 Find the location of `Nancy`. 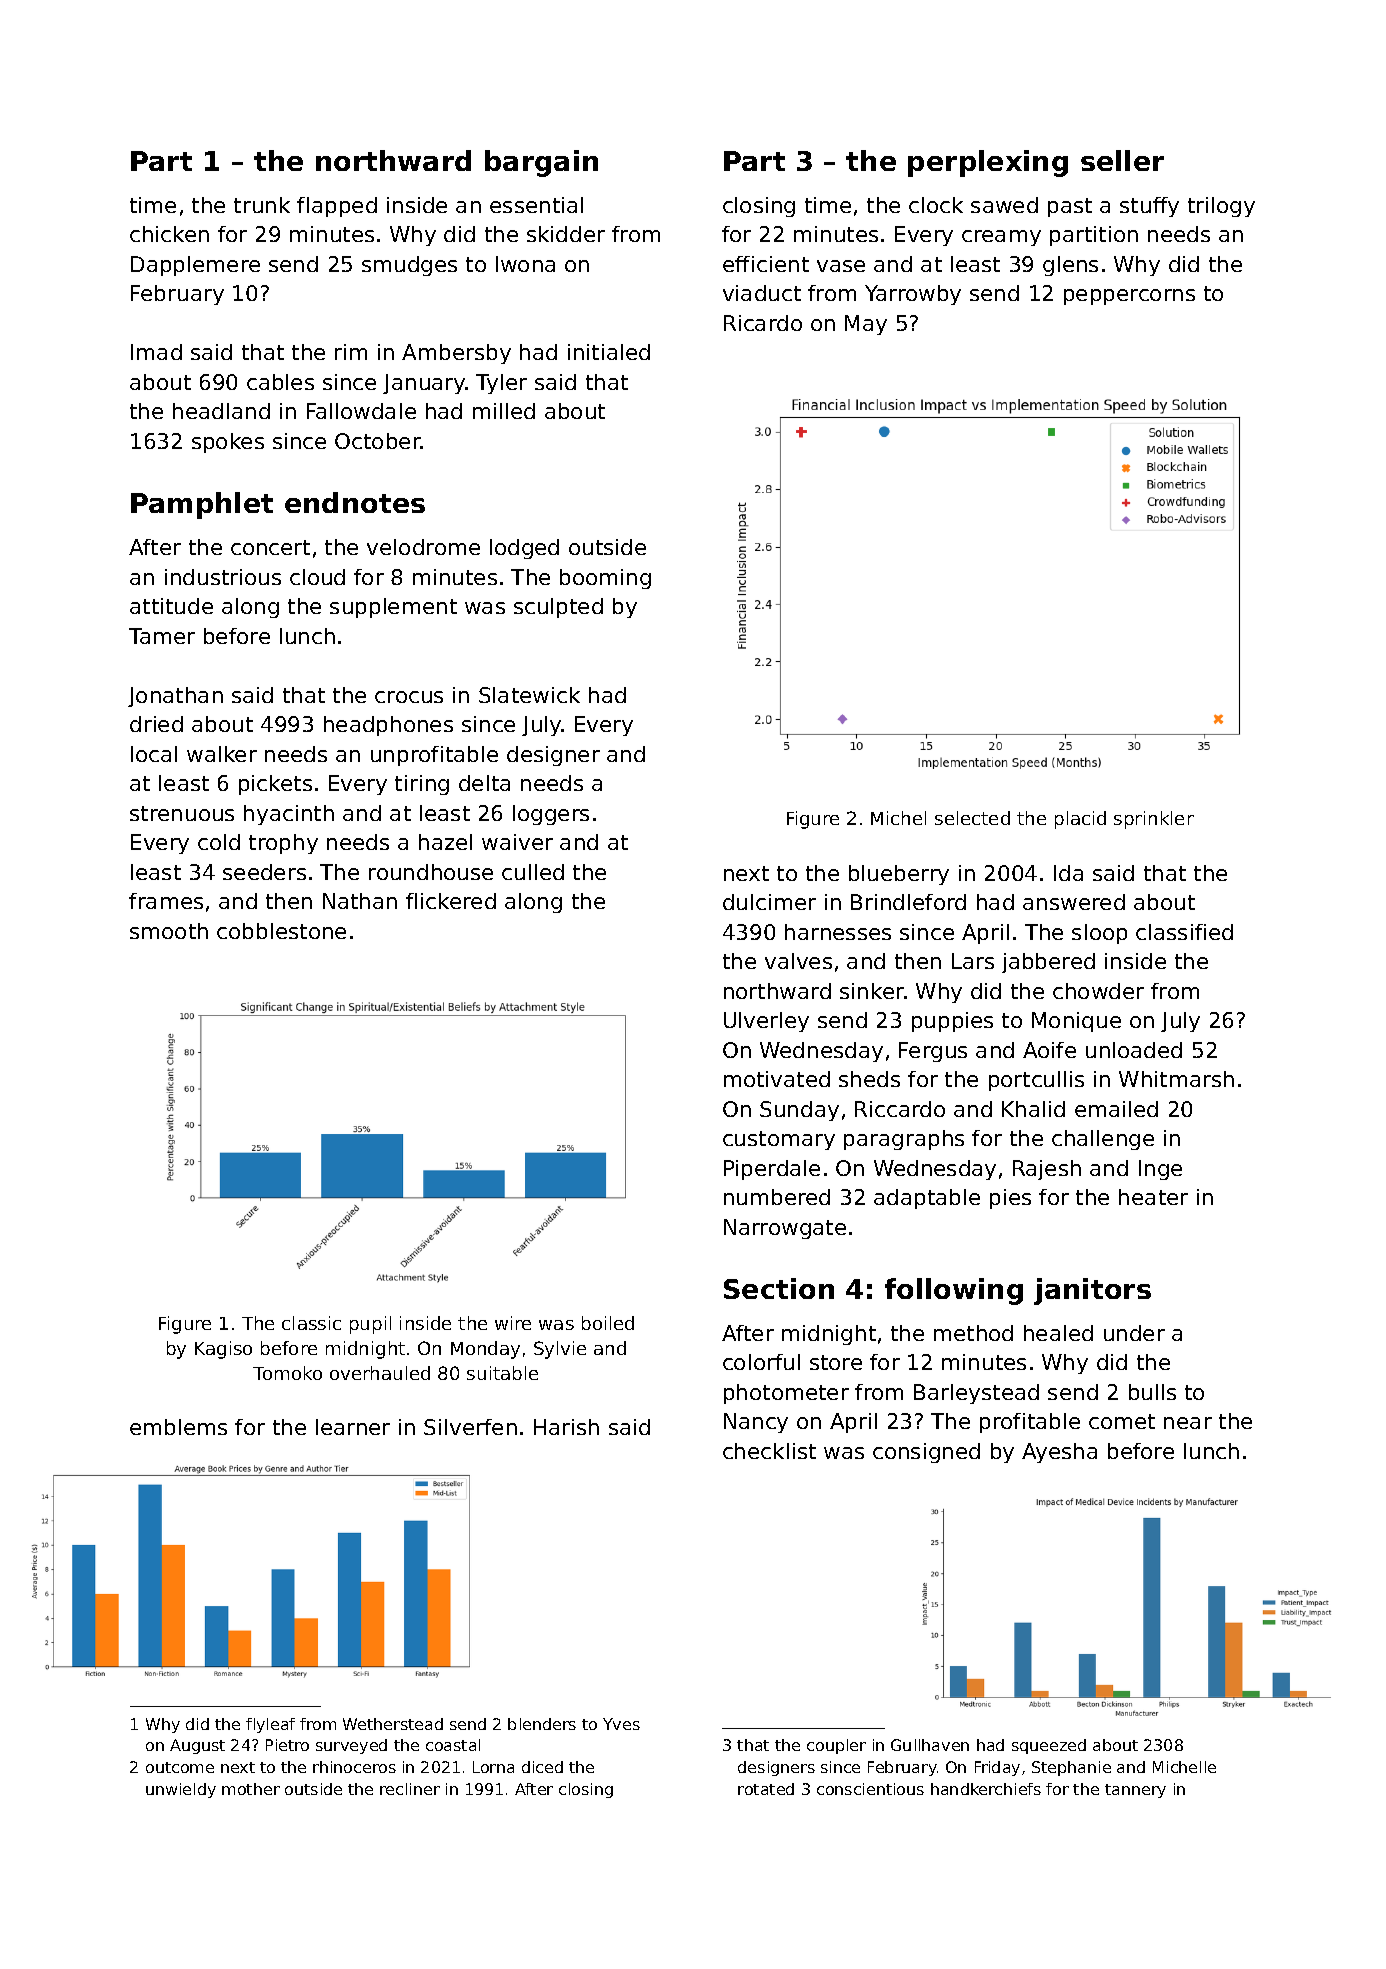

Nancy is located at coordinates (756, 1423).
